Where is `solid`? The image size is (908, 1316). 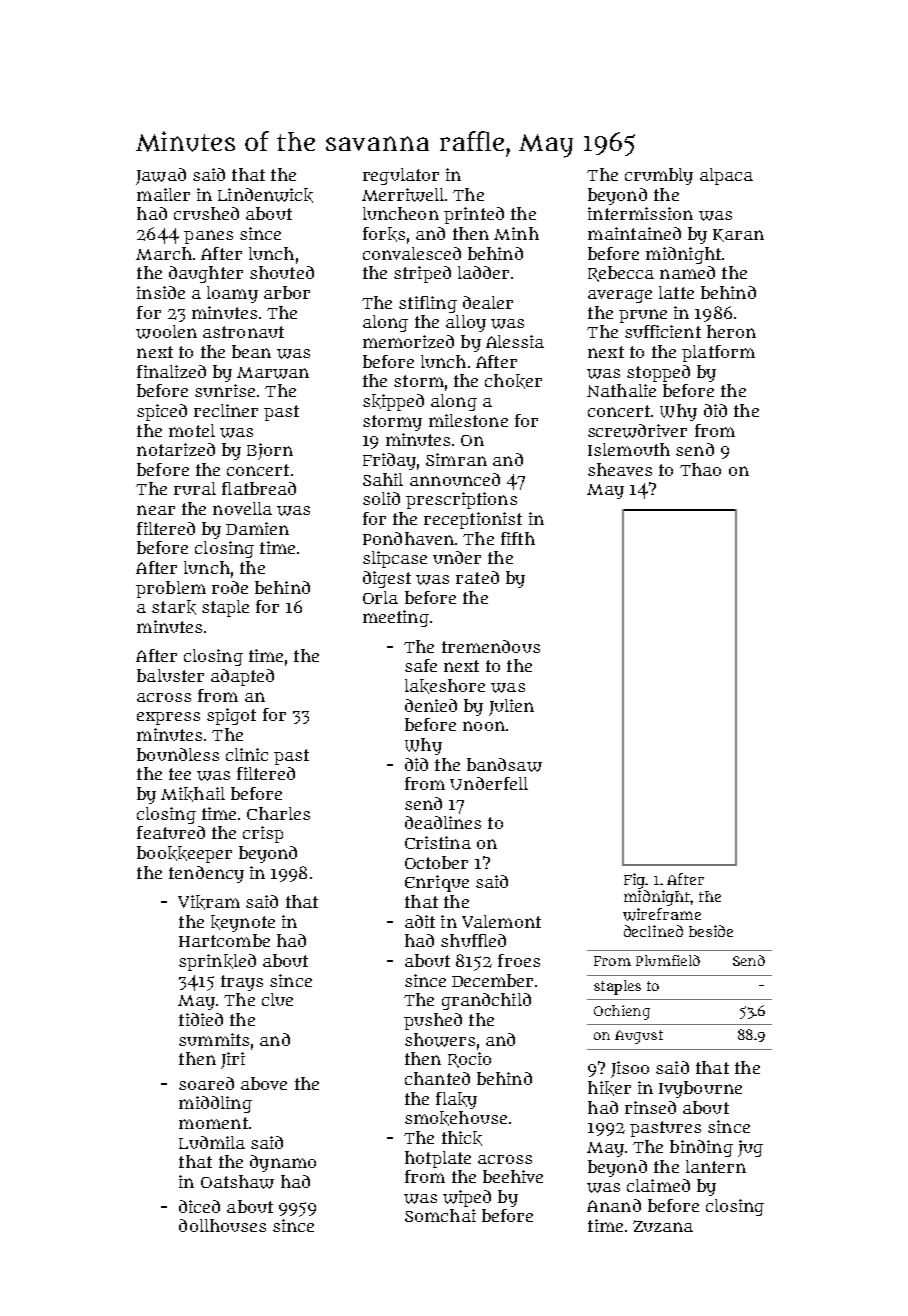
solid is located at coordinates (381, 498).
